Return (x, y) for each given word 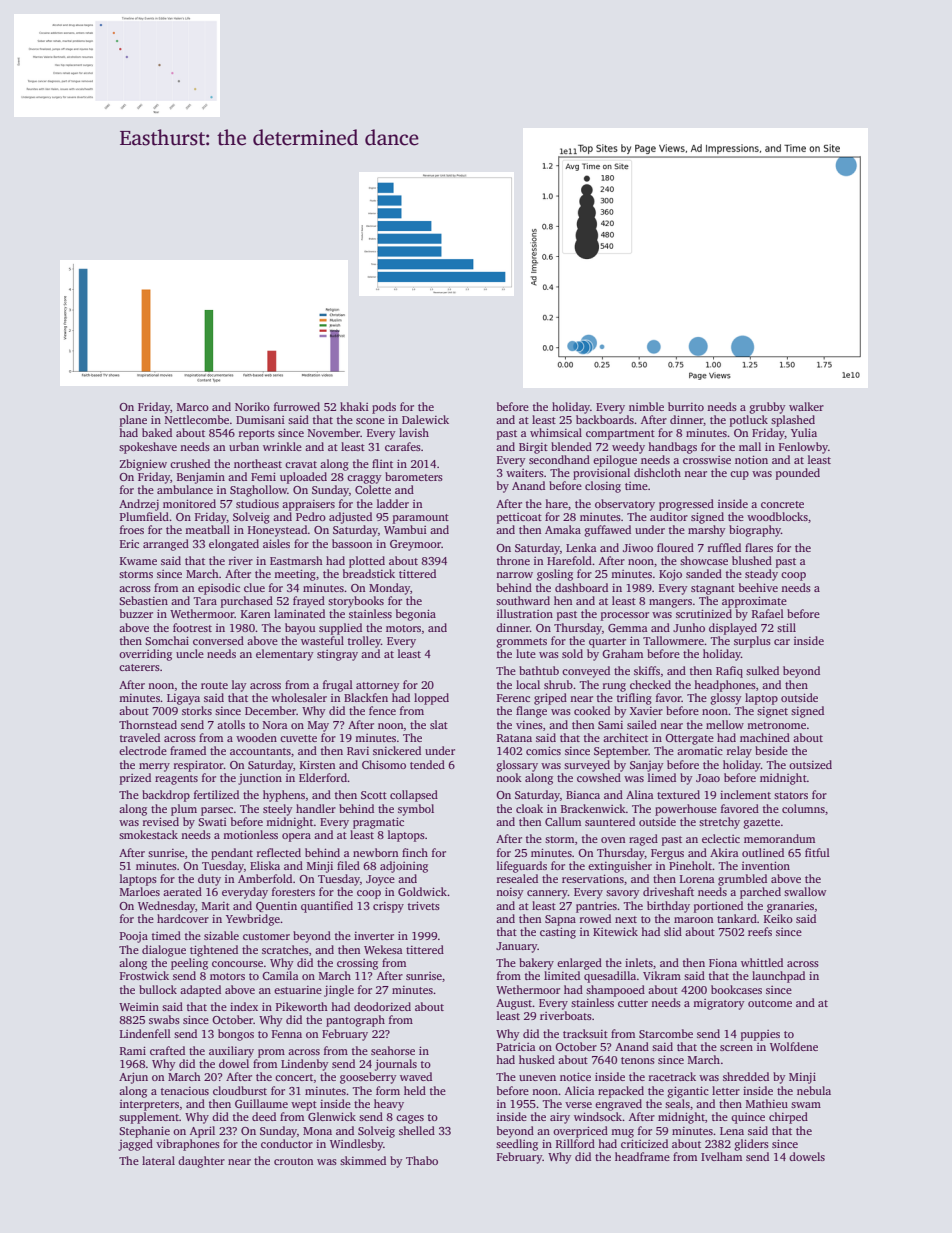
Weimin (139, 1006)
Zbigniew (143, 465)
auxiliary (231, 1052)
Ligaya (183, 699)
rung (614, 687)
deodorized (382, 1006)
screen (736, 1048)
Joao (708, 778)
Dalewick (425, 419)
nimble (646, 406)
